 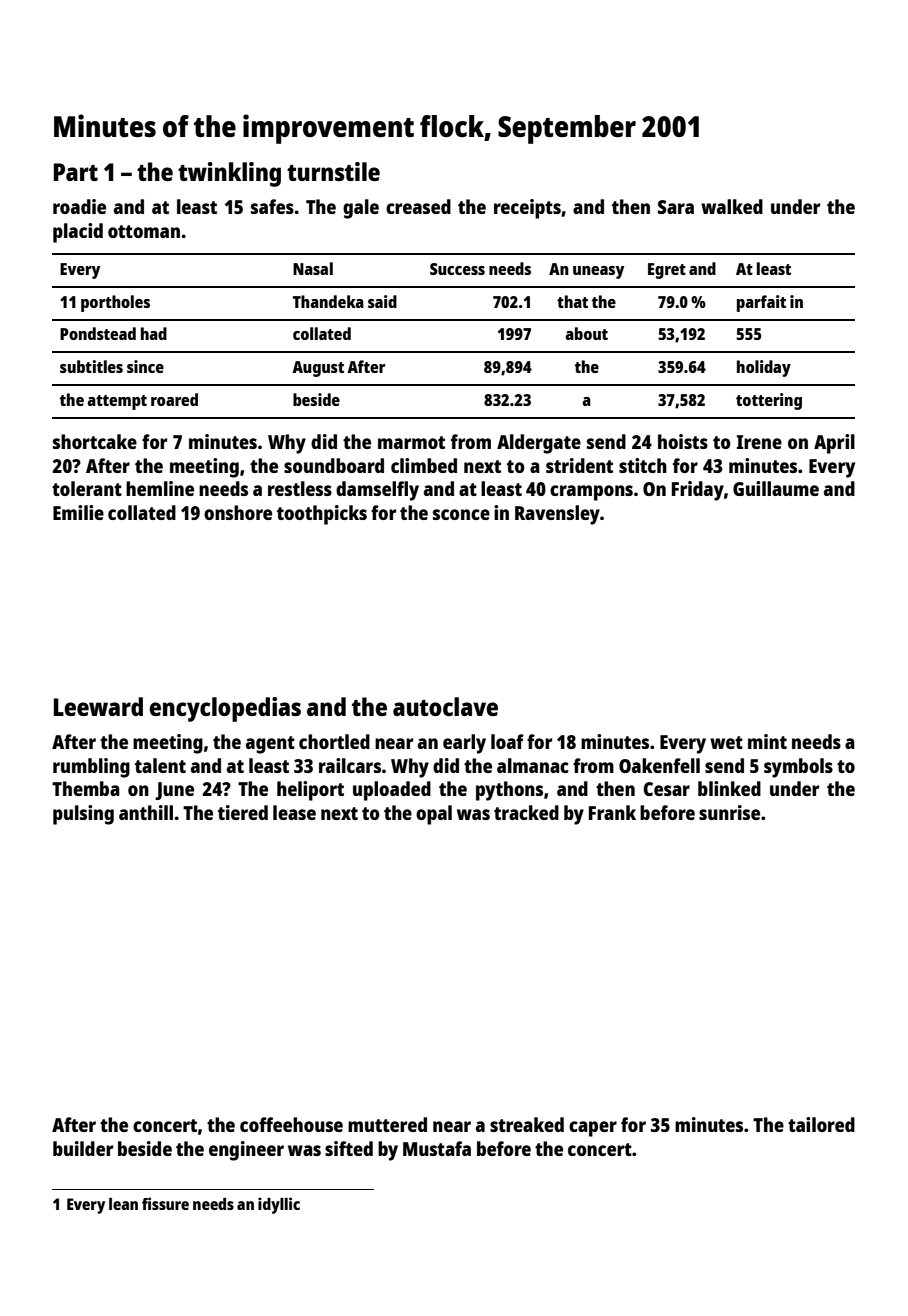 What do you see at coordinates (445, 706) in the document?
I see `autoclave` at bounding box center [445, 706].
